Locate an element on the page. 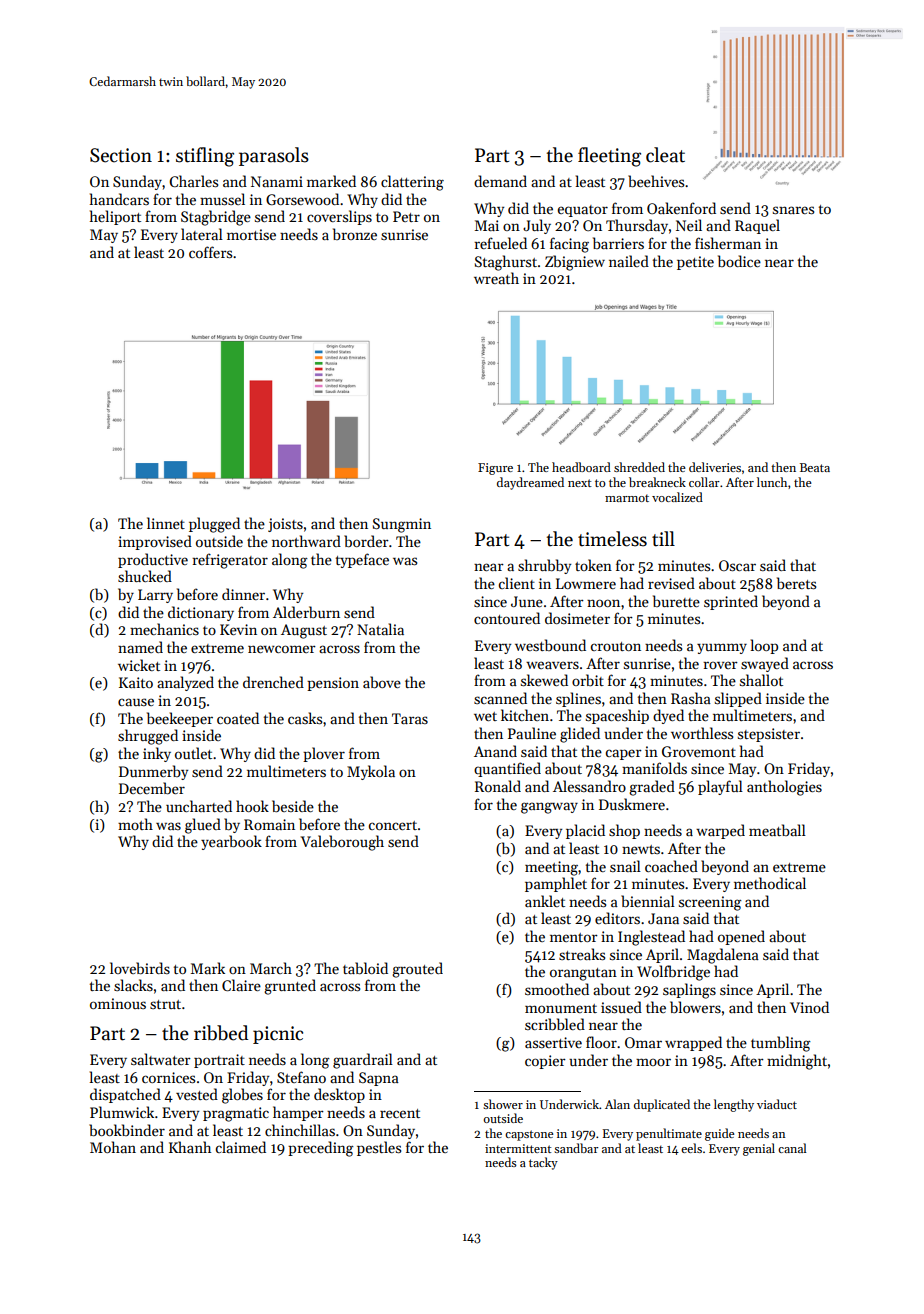 The image size is (924, 1314). daydreamed is located at coordinates (530, 483).
